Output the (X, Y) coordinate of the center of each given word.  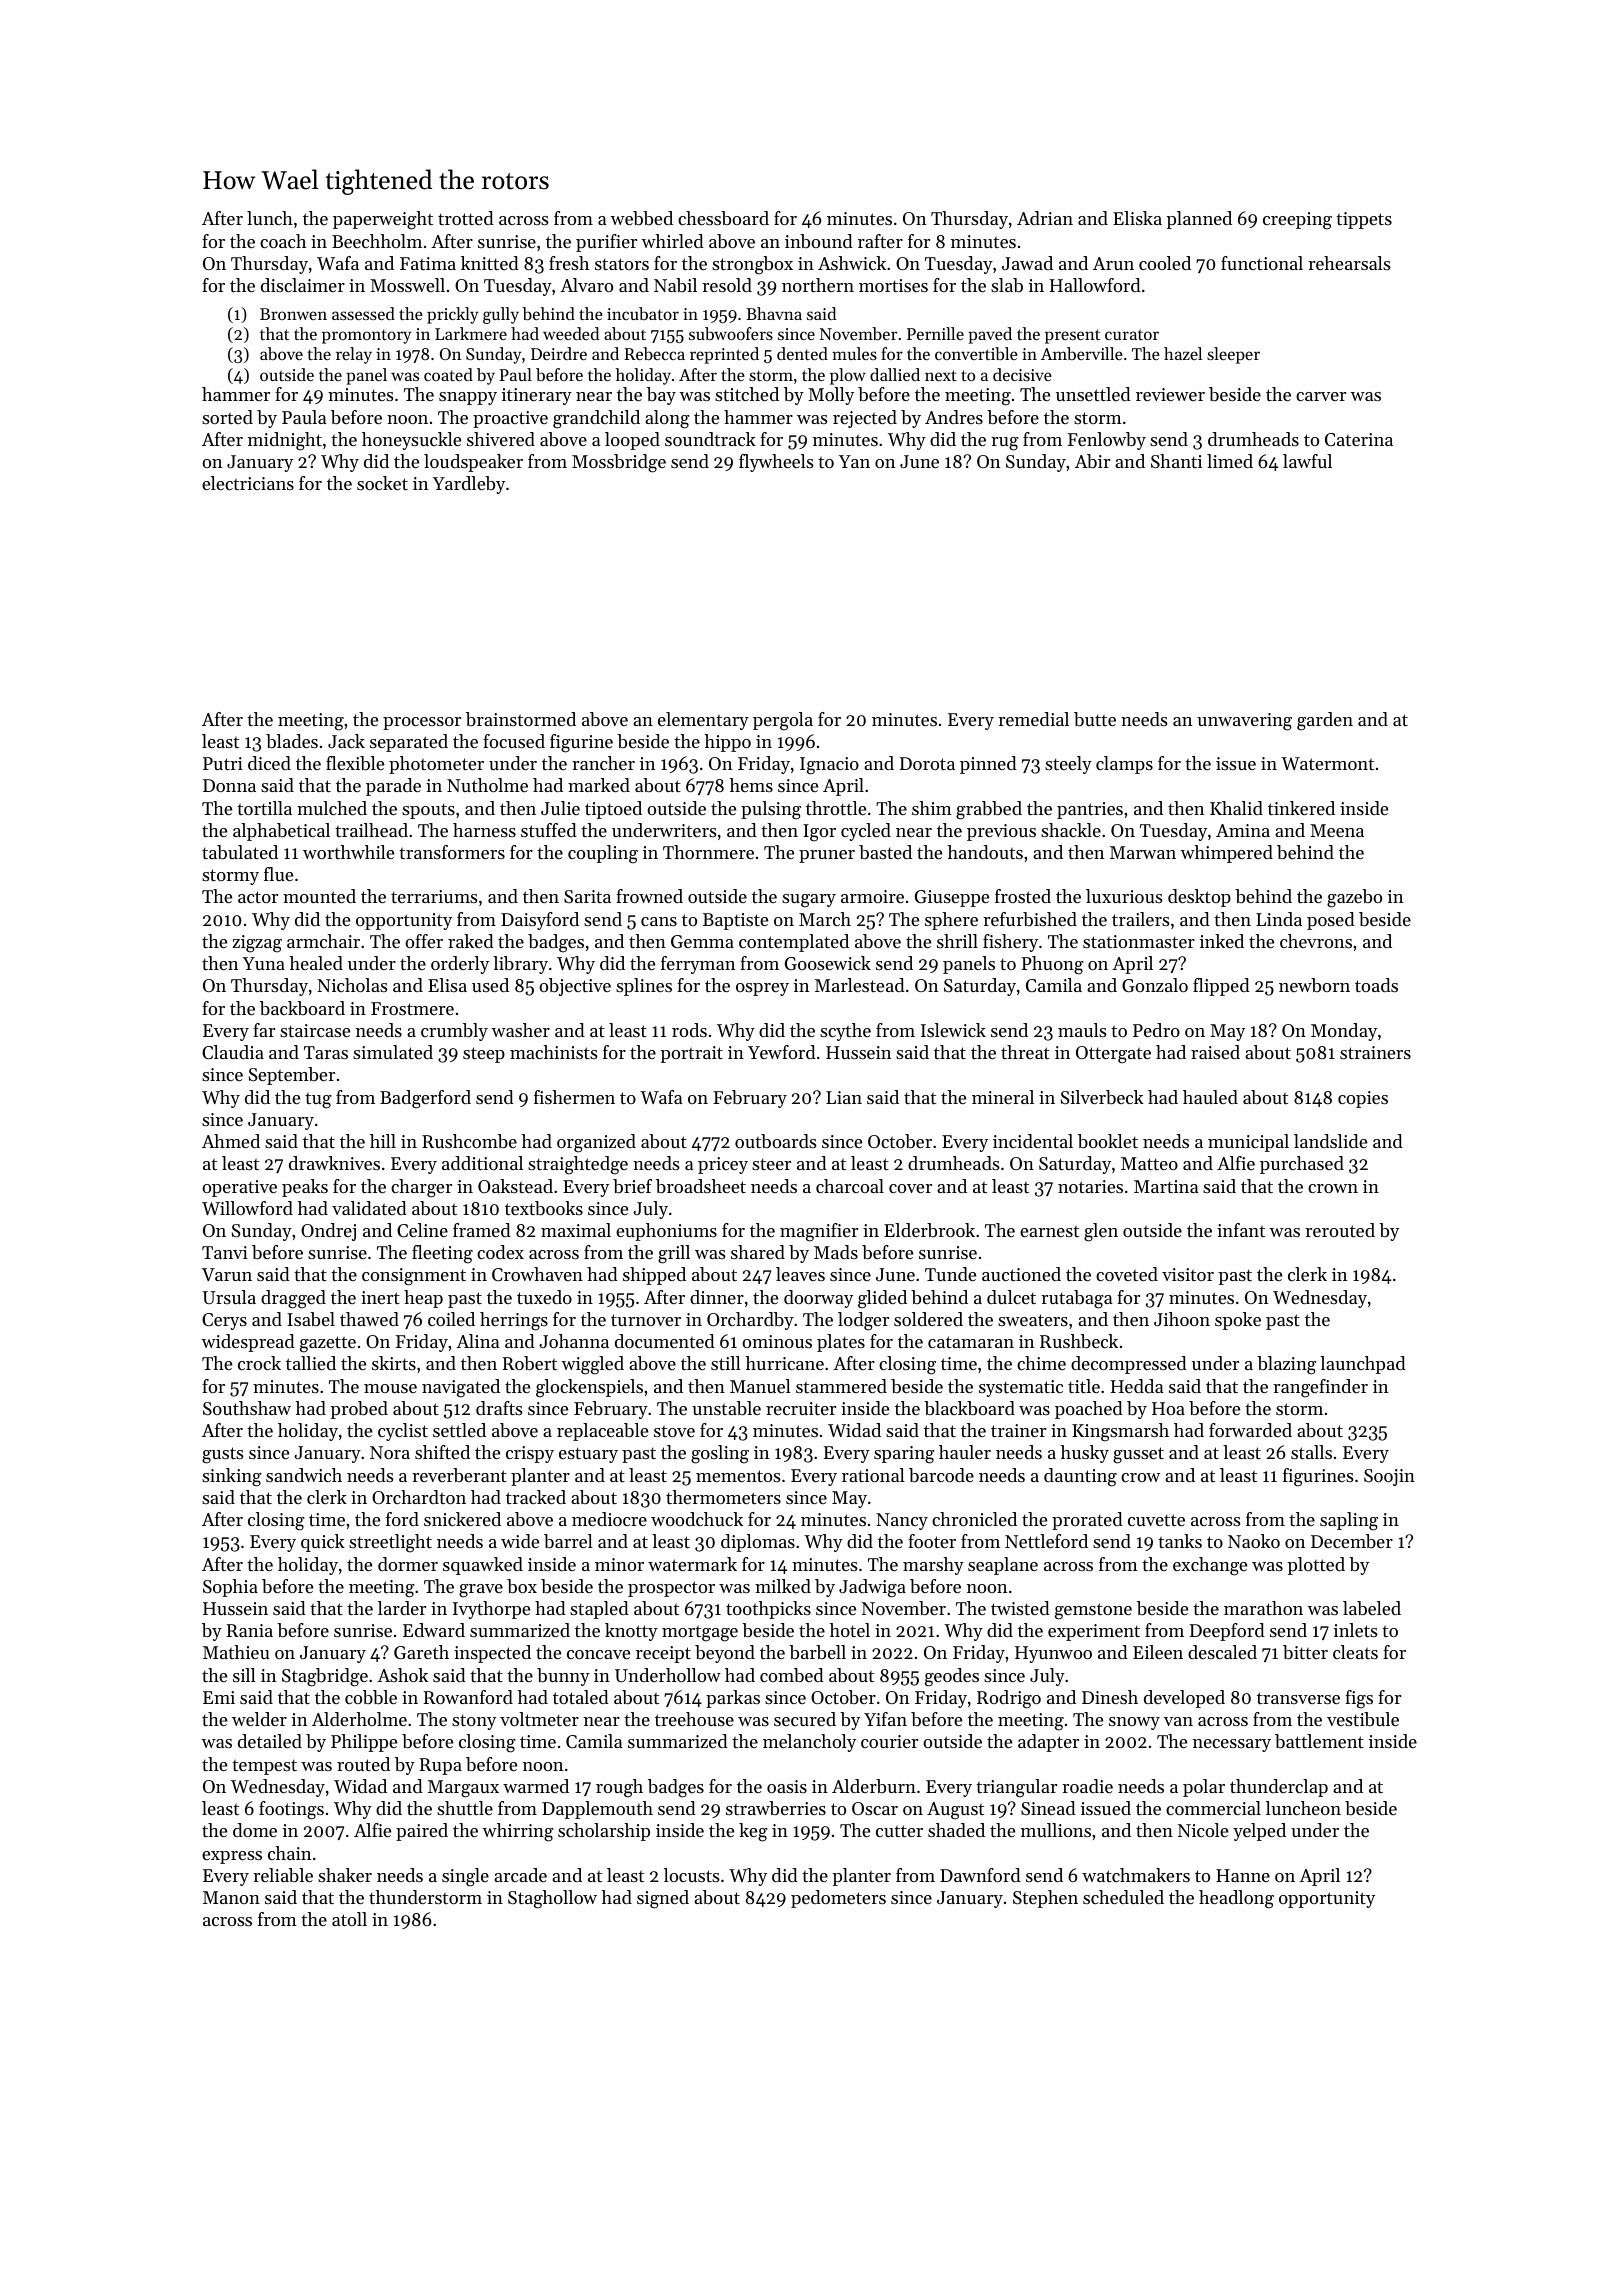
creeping (1297, 221)
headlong (1236, 1899)
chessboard (723, 218)
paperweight (383, 220)
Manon (231, 1897)
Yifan (885, 1719)
